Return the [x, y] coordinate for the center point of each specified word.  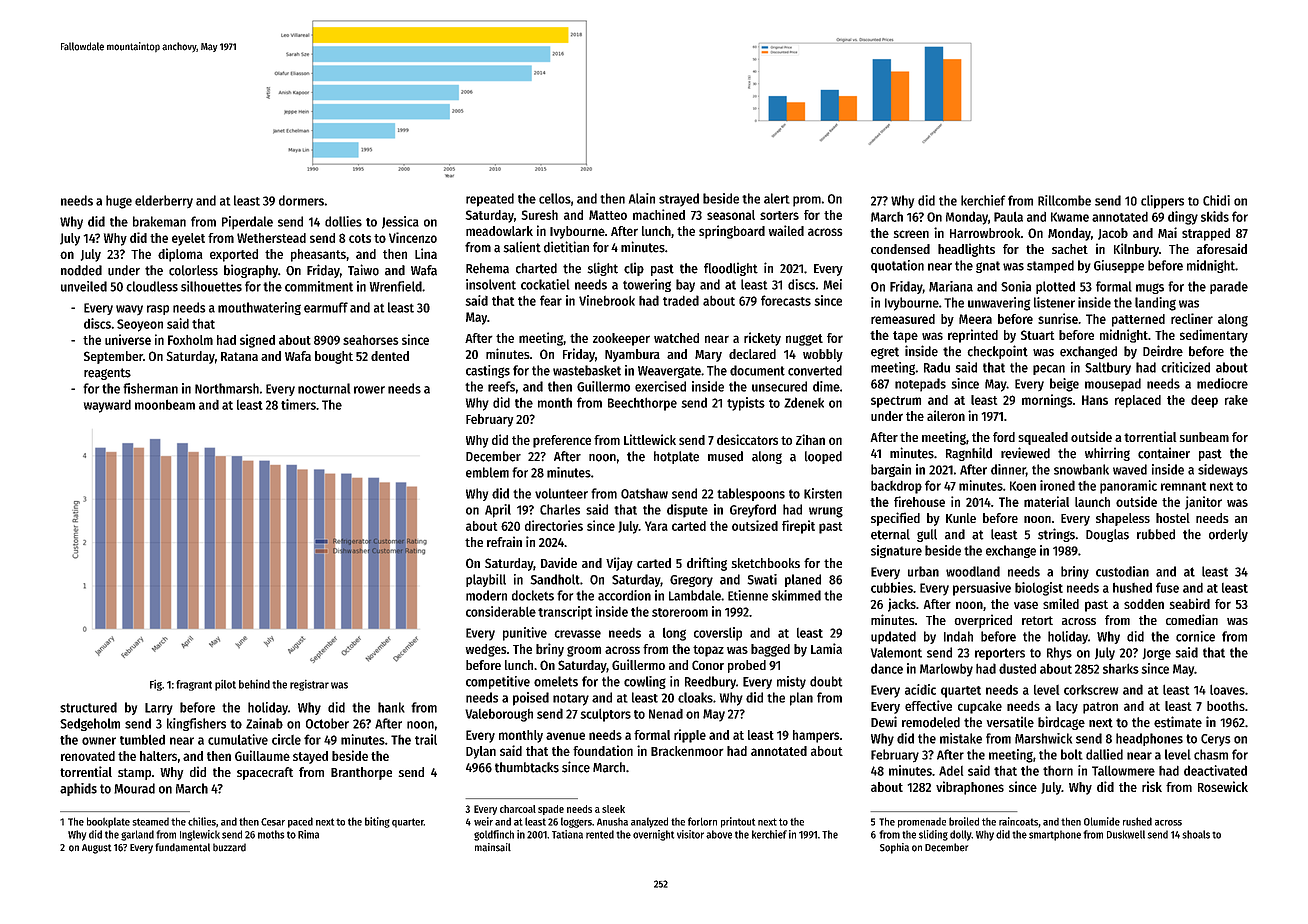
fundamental [182, 847]
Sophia [894, 848]
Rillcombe [1064, 200]
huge [119, 202]
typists [746, 404]
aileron [946, 415]
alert [777, 198]
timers [298, 404]
